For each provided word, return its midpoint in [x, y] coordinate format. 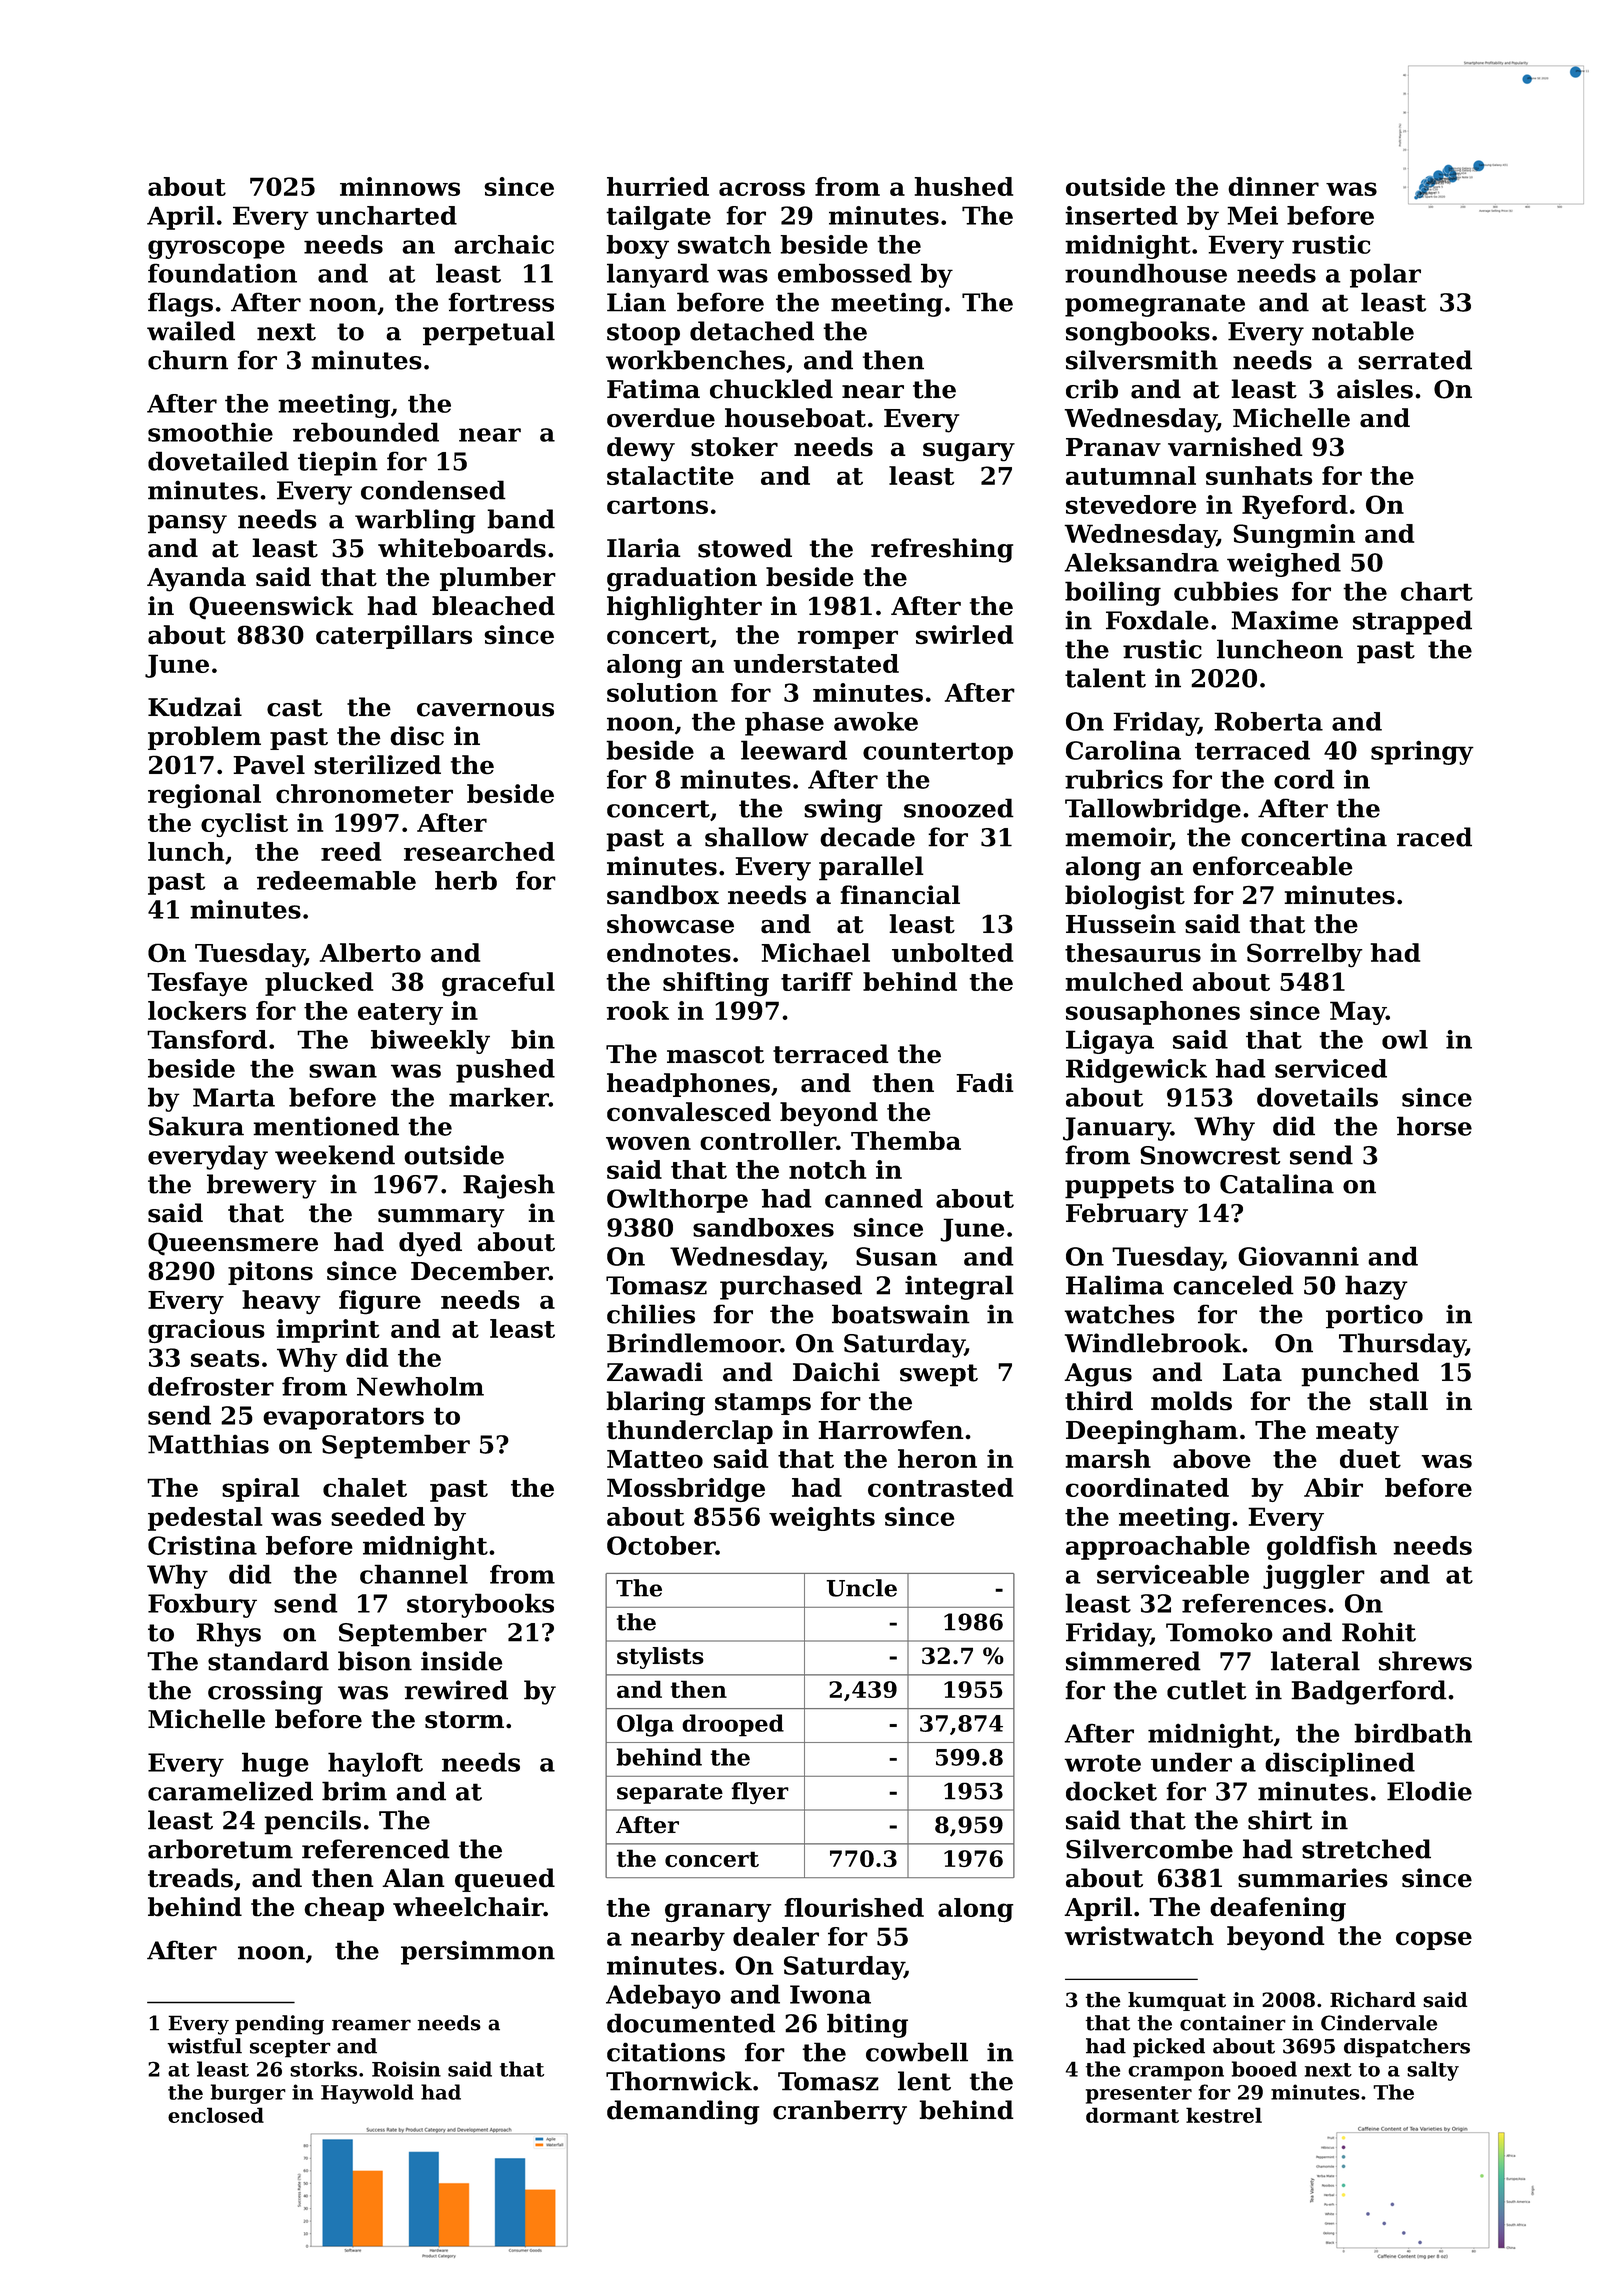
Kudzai [195, 707]
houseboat [795, 418]
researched [479, 851]
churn [188, 360]
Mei [1252, 215]
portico [1374, 1316]
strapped [1412, 622]
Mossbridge [686, 1490]
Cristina [202, 1545]
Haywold [367, 2094]
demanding [683, 2112]
